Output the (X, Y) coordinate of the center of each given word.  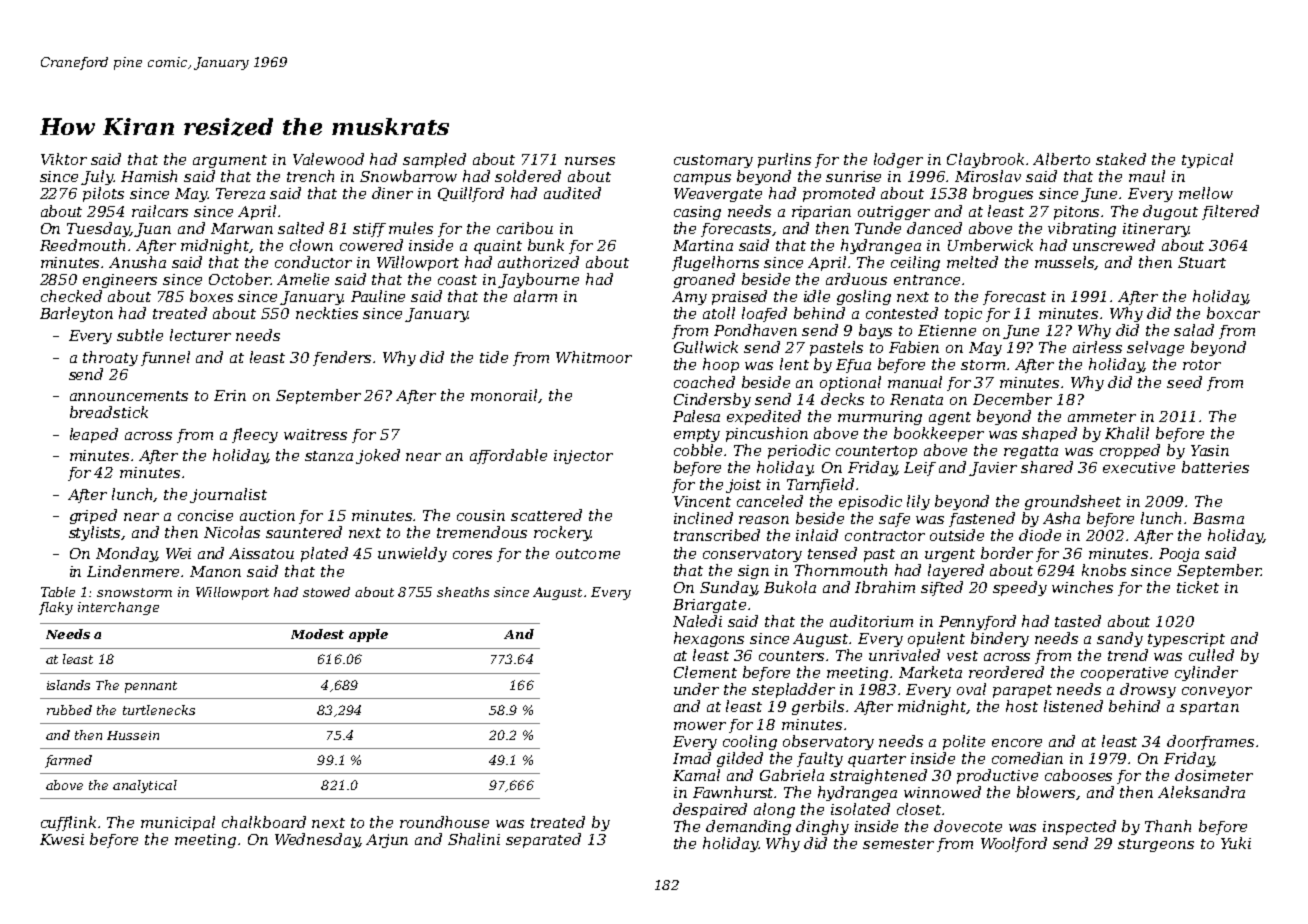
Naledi (697, 621)
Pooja (1179, 555)
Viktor (64, 159)
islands (68, 685)
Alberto (1061, 159)
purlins (784, 160)
